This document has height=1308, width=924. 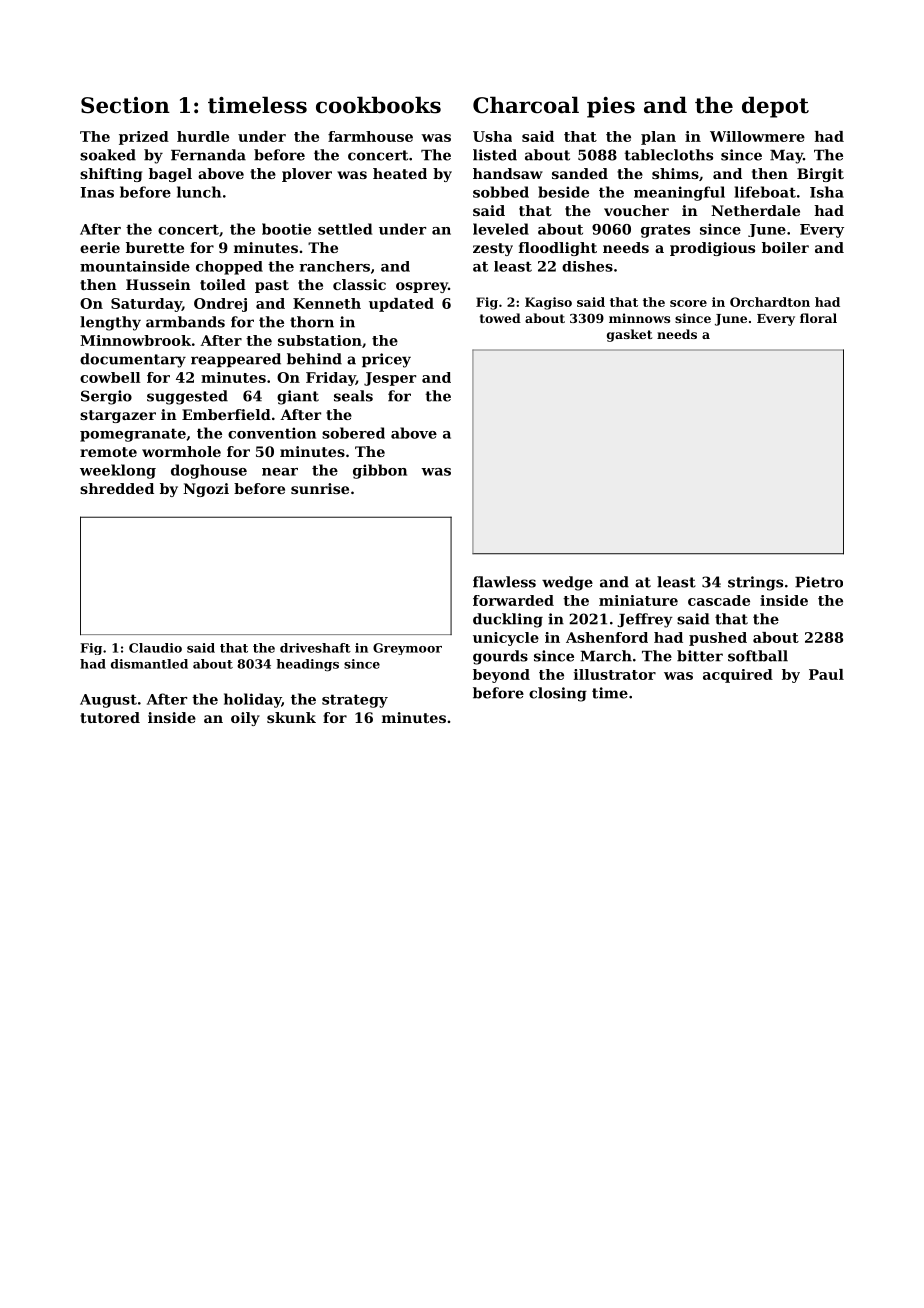 I want to click on shredded, so click(x=117, y=488).
